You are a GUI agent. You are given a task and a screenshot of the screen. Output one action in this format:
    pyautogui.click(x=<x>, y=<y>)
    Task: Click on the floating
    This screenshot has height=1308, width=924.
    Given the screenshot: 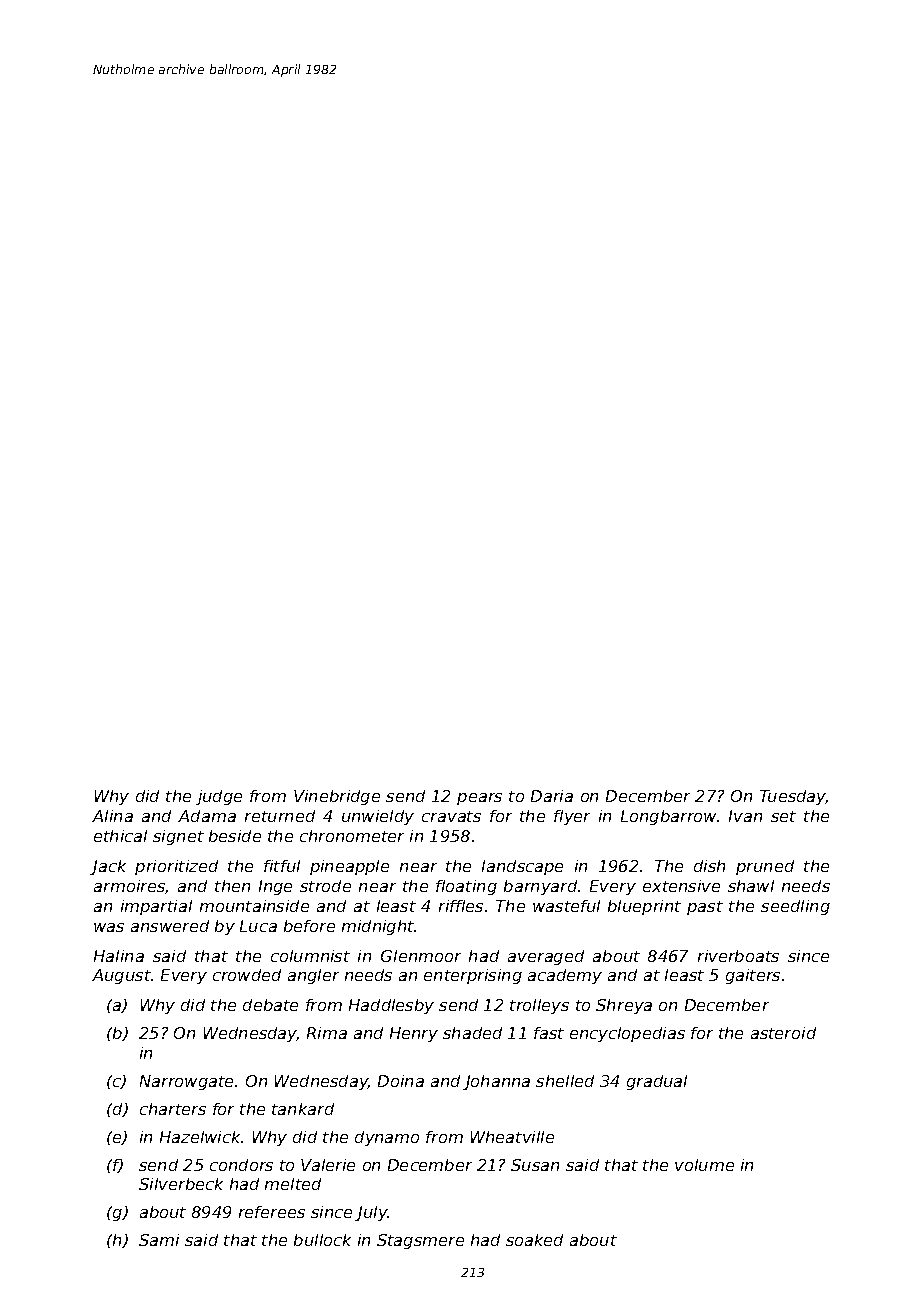 What is the action you would take?
    pyautogui.click(x=466, y=887)
